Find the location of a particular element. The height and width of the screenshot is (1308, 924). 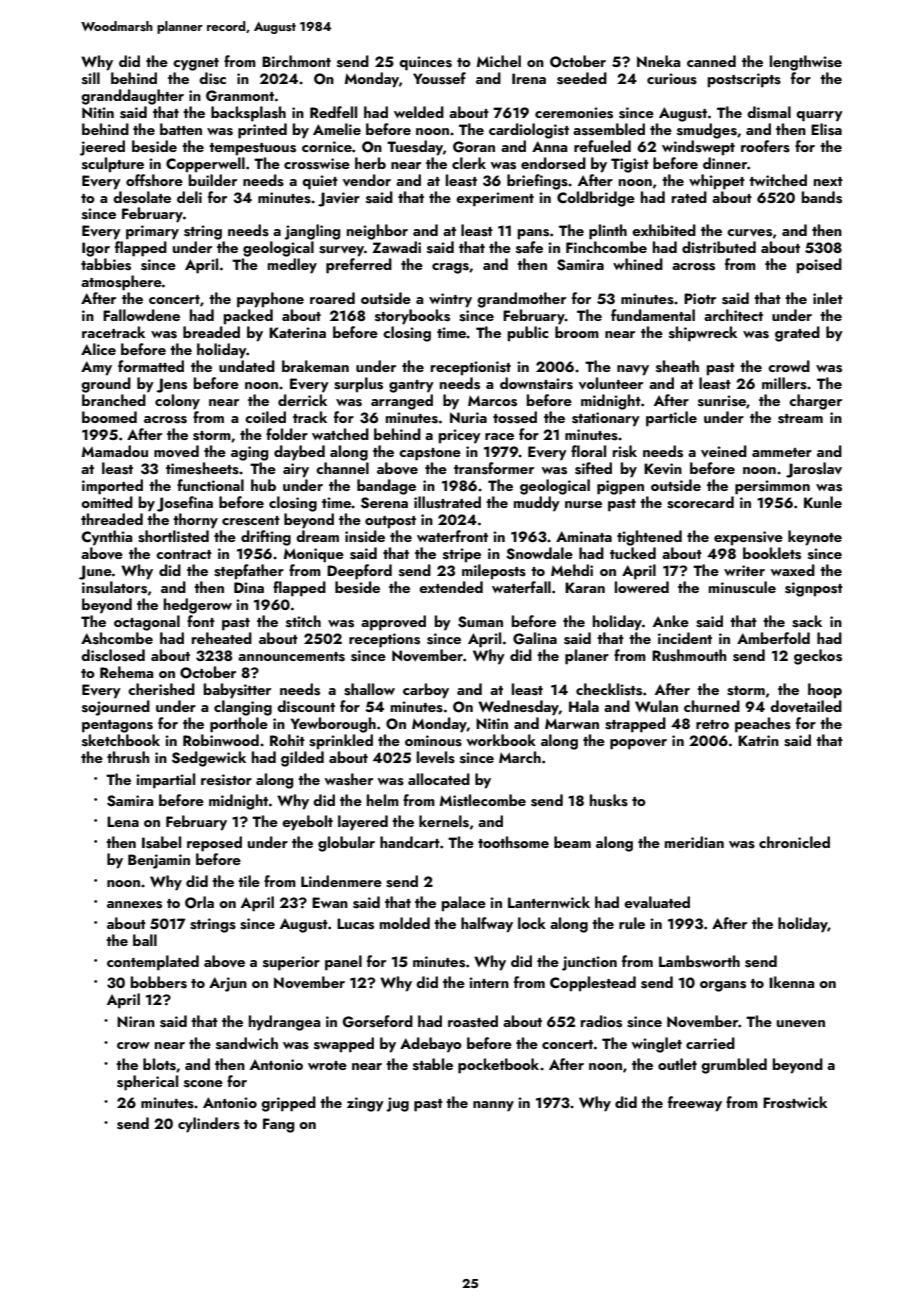

Ikenna is located at coordinates (792, 982).
